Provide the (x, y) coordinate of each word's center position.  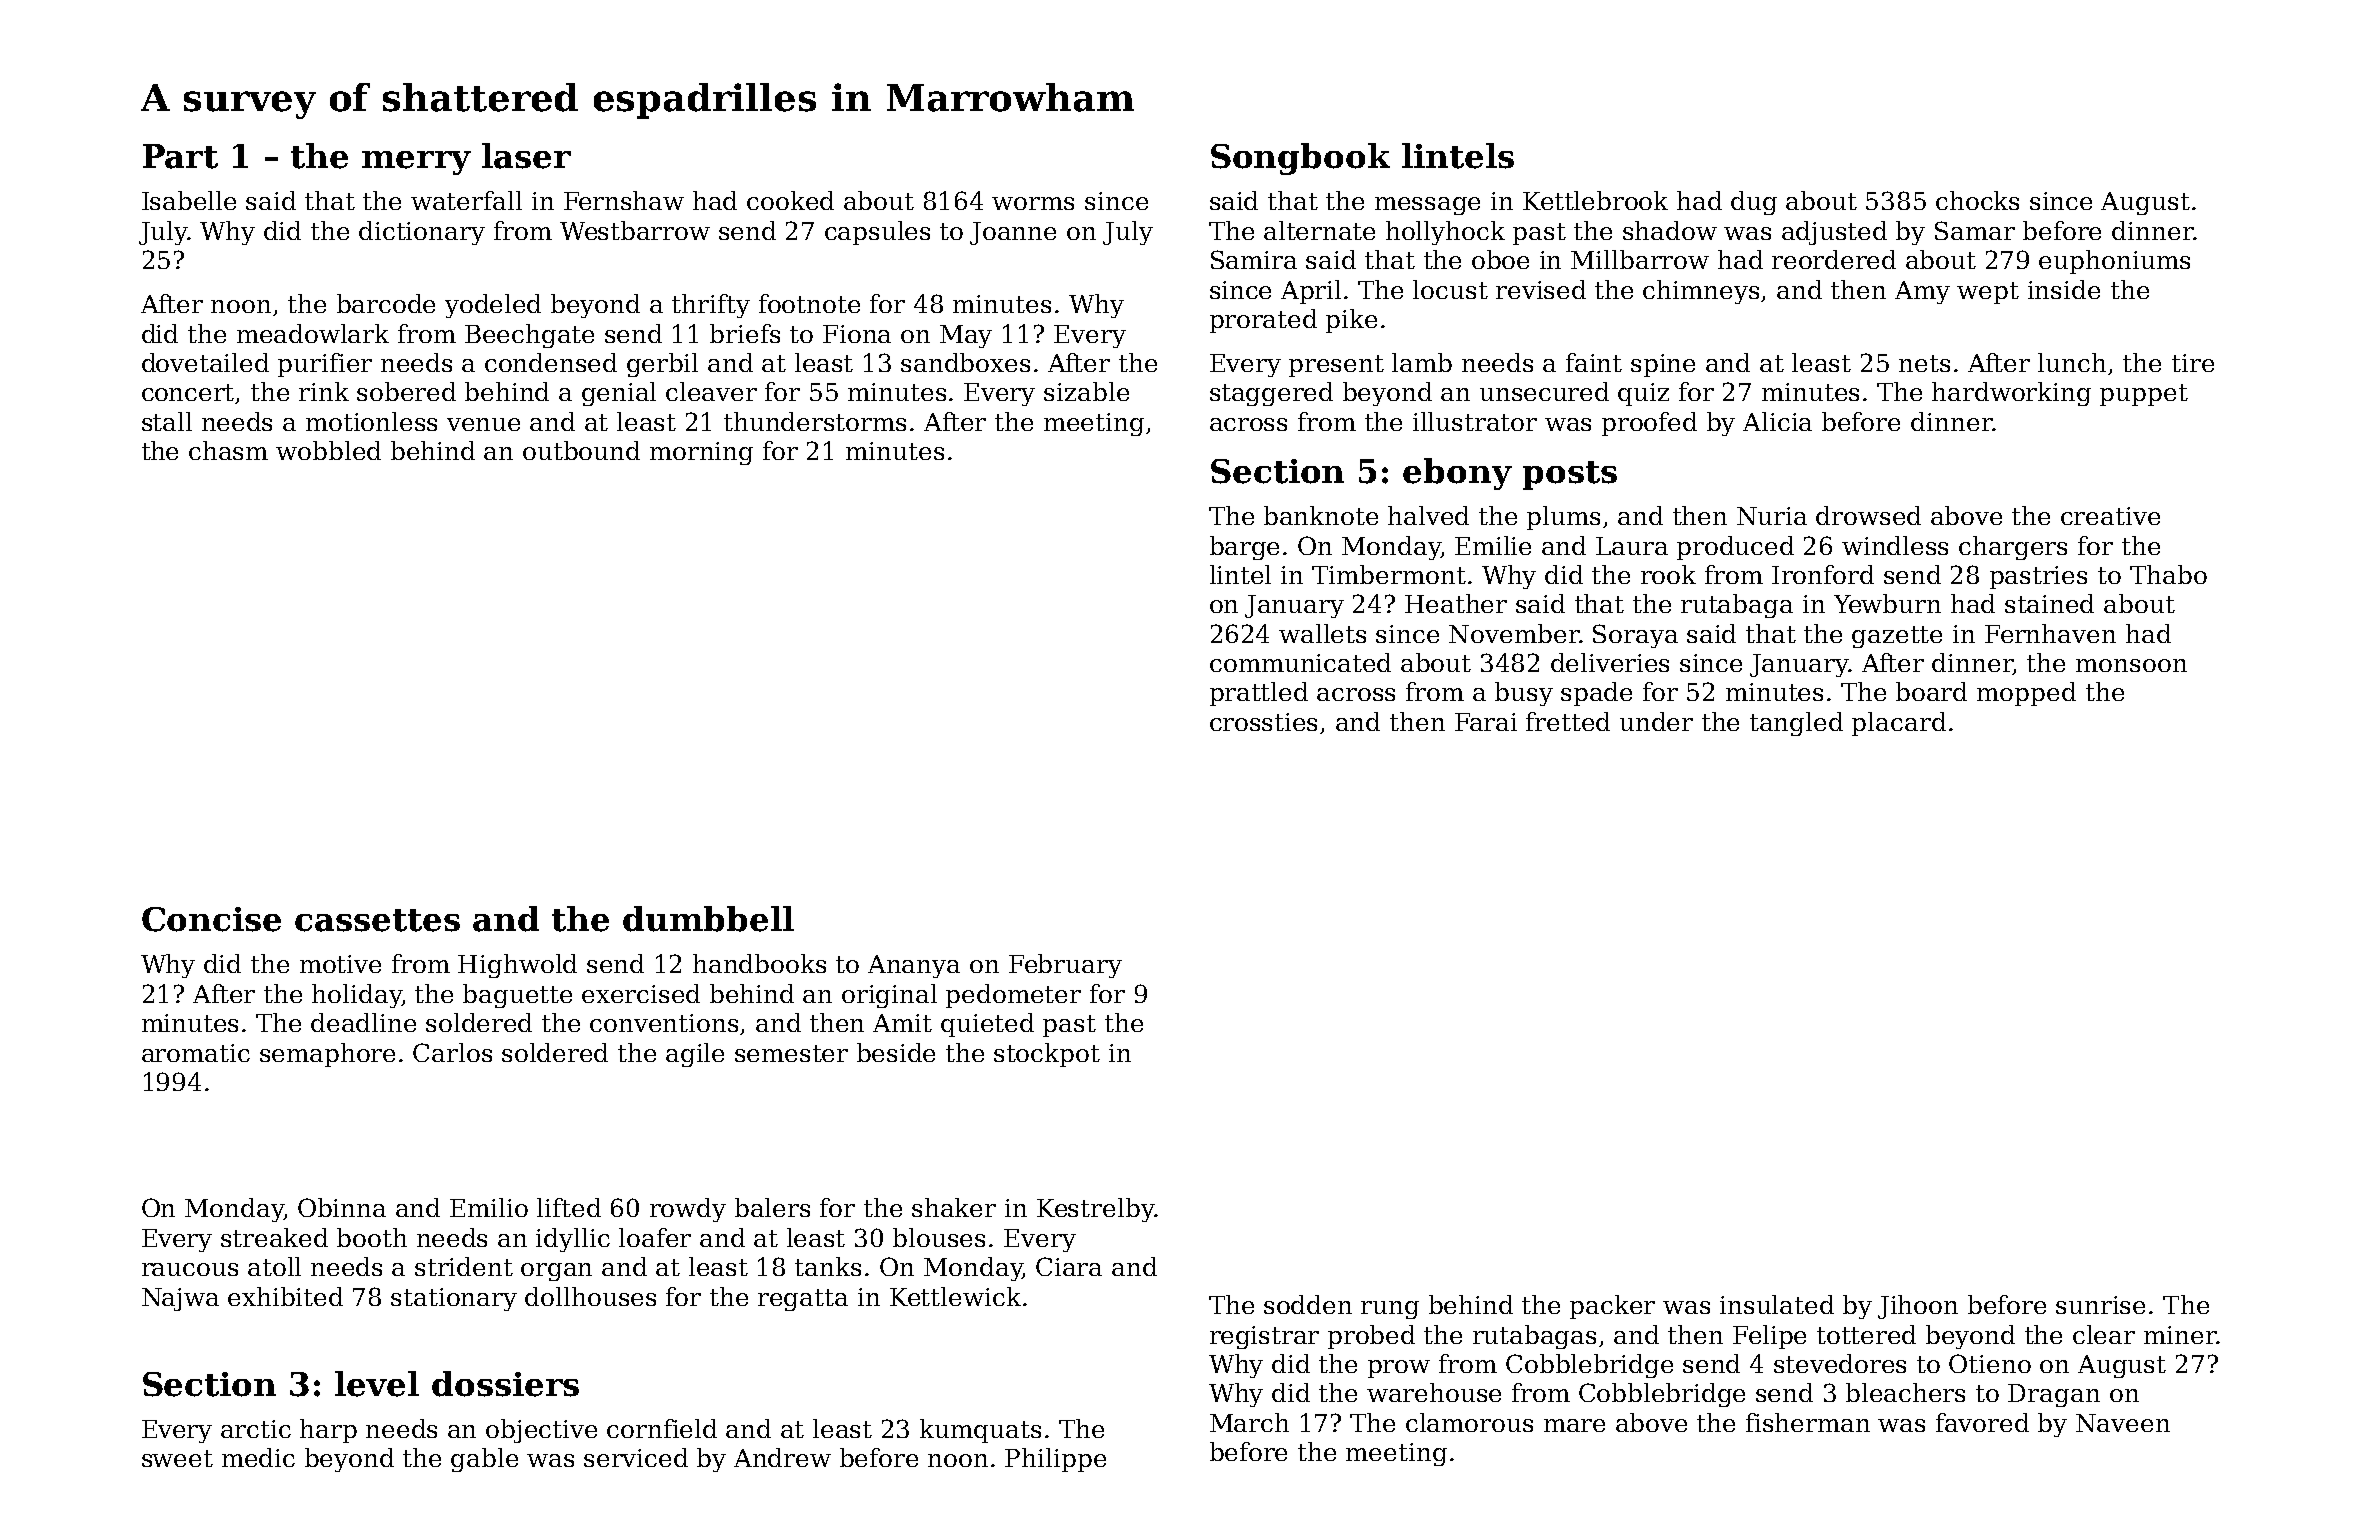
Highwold (517, 966)
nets (1924, 363)
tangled (1796, 724)
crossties (1263, 722)
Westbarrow (635, 230)
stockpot (1047, 1055)
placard (1899, 724)
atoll (274, 1266)
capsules (877, 233)
